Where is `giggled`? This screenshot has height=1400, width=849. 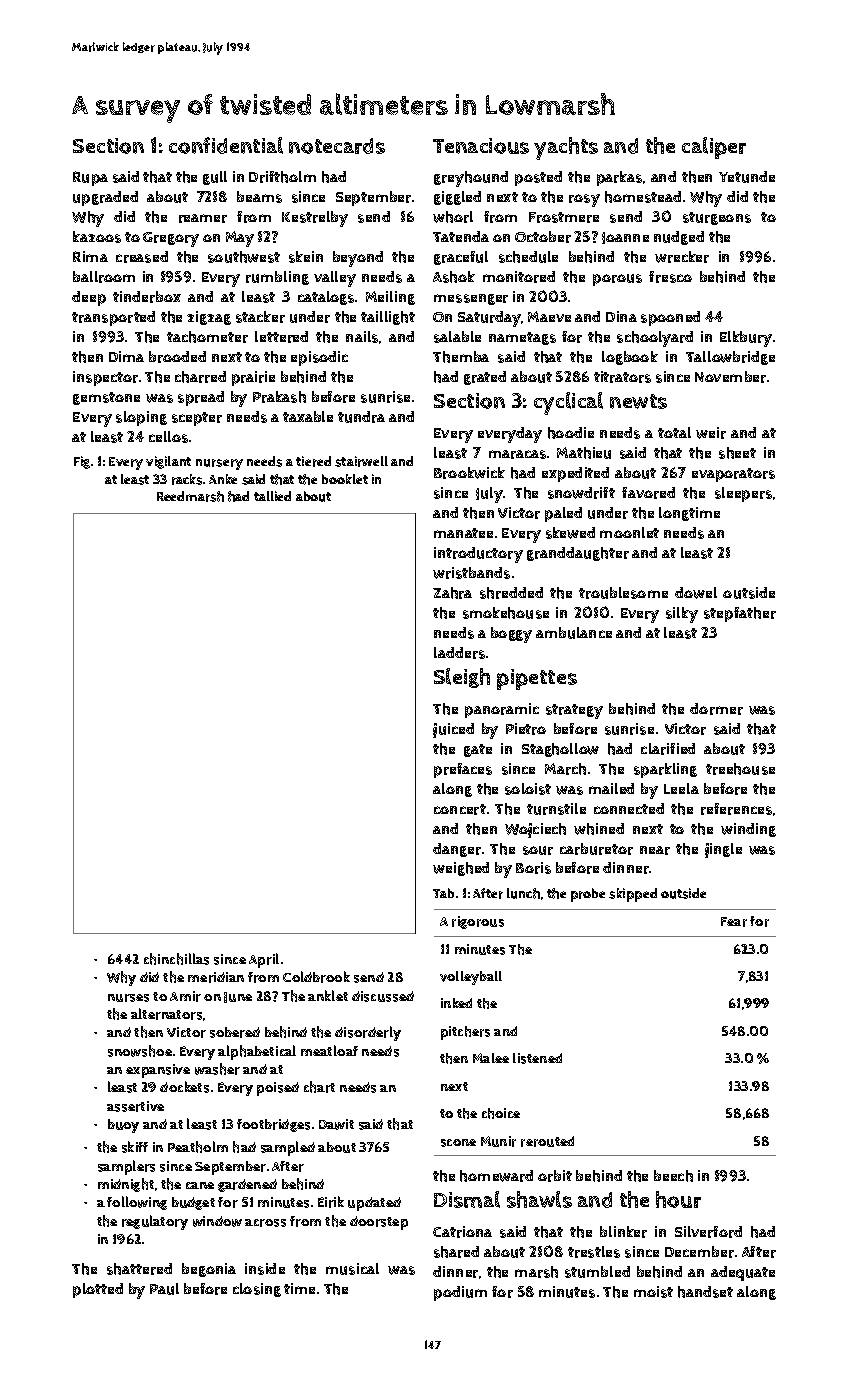
giggled is located at coordinates (457, 198).
